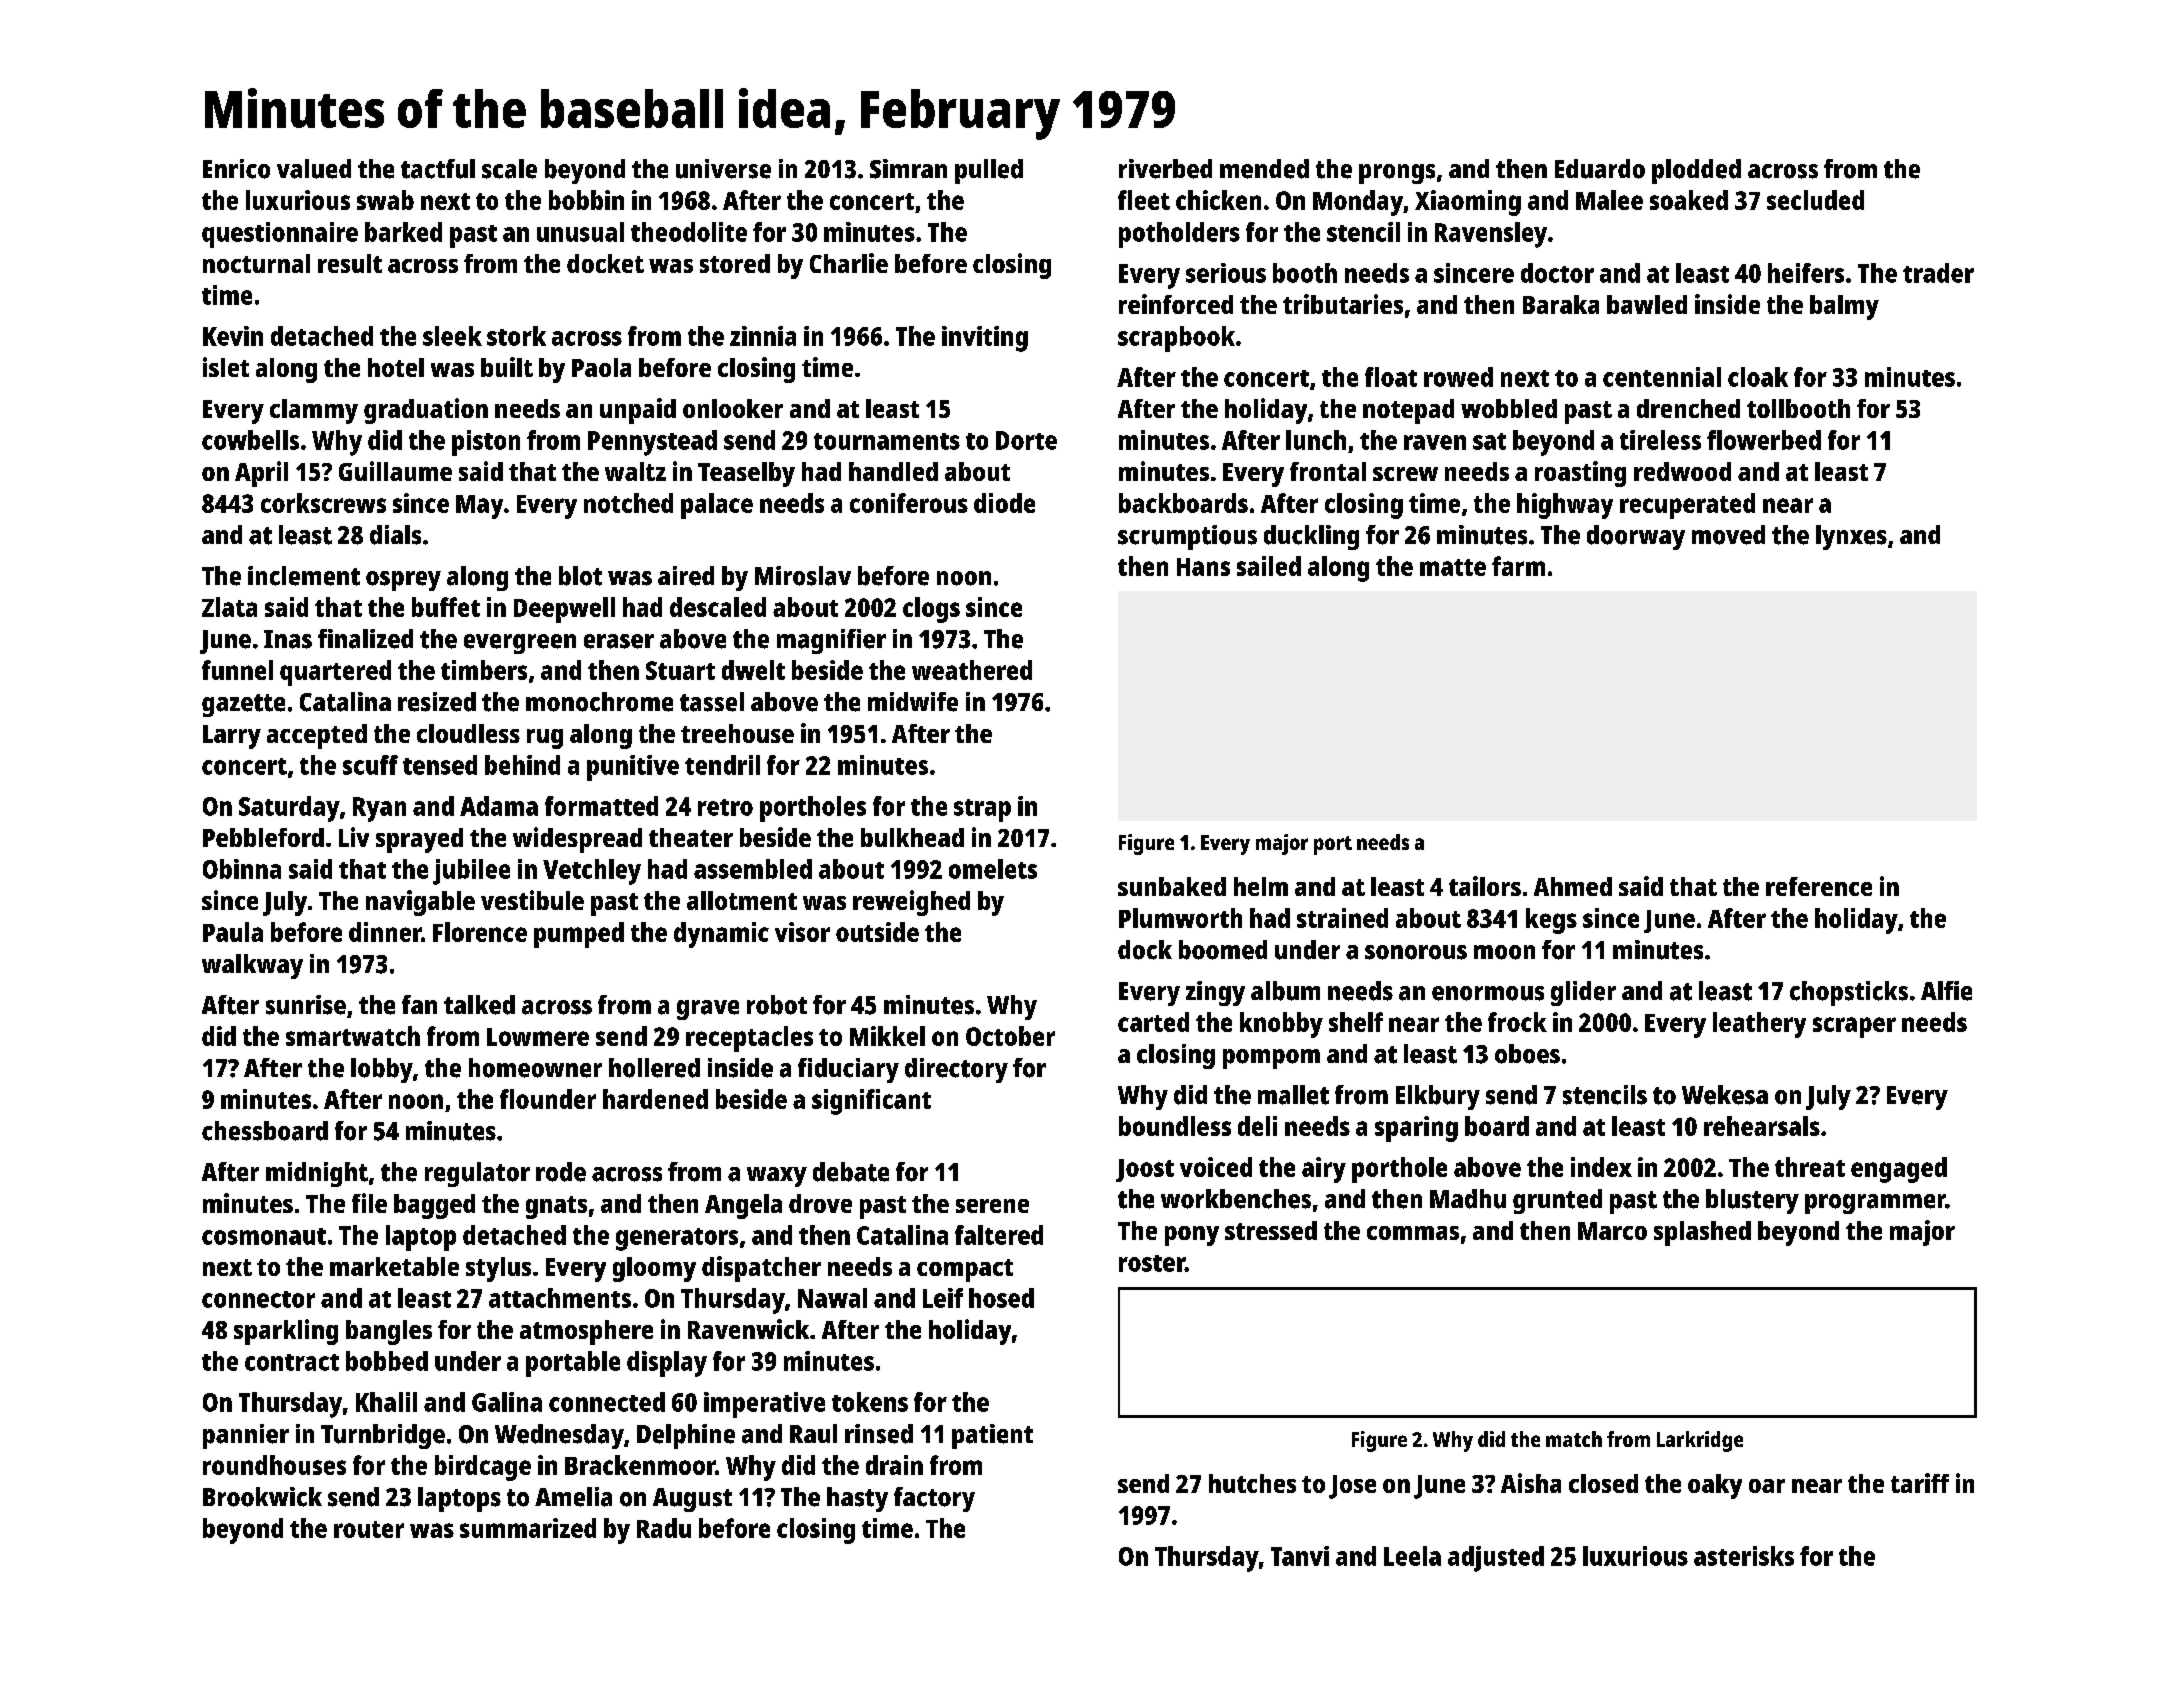 The width and height of the screenshot is (2178, 1683). Describe the element at coordinates (723, 169) in the screenshot. I see `universe` at that location.
